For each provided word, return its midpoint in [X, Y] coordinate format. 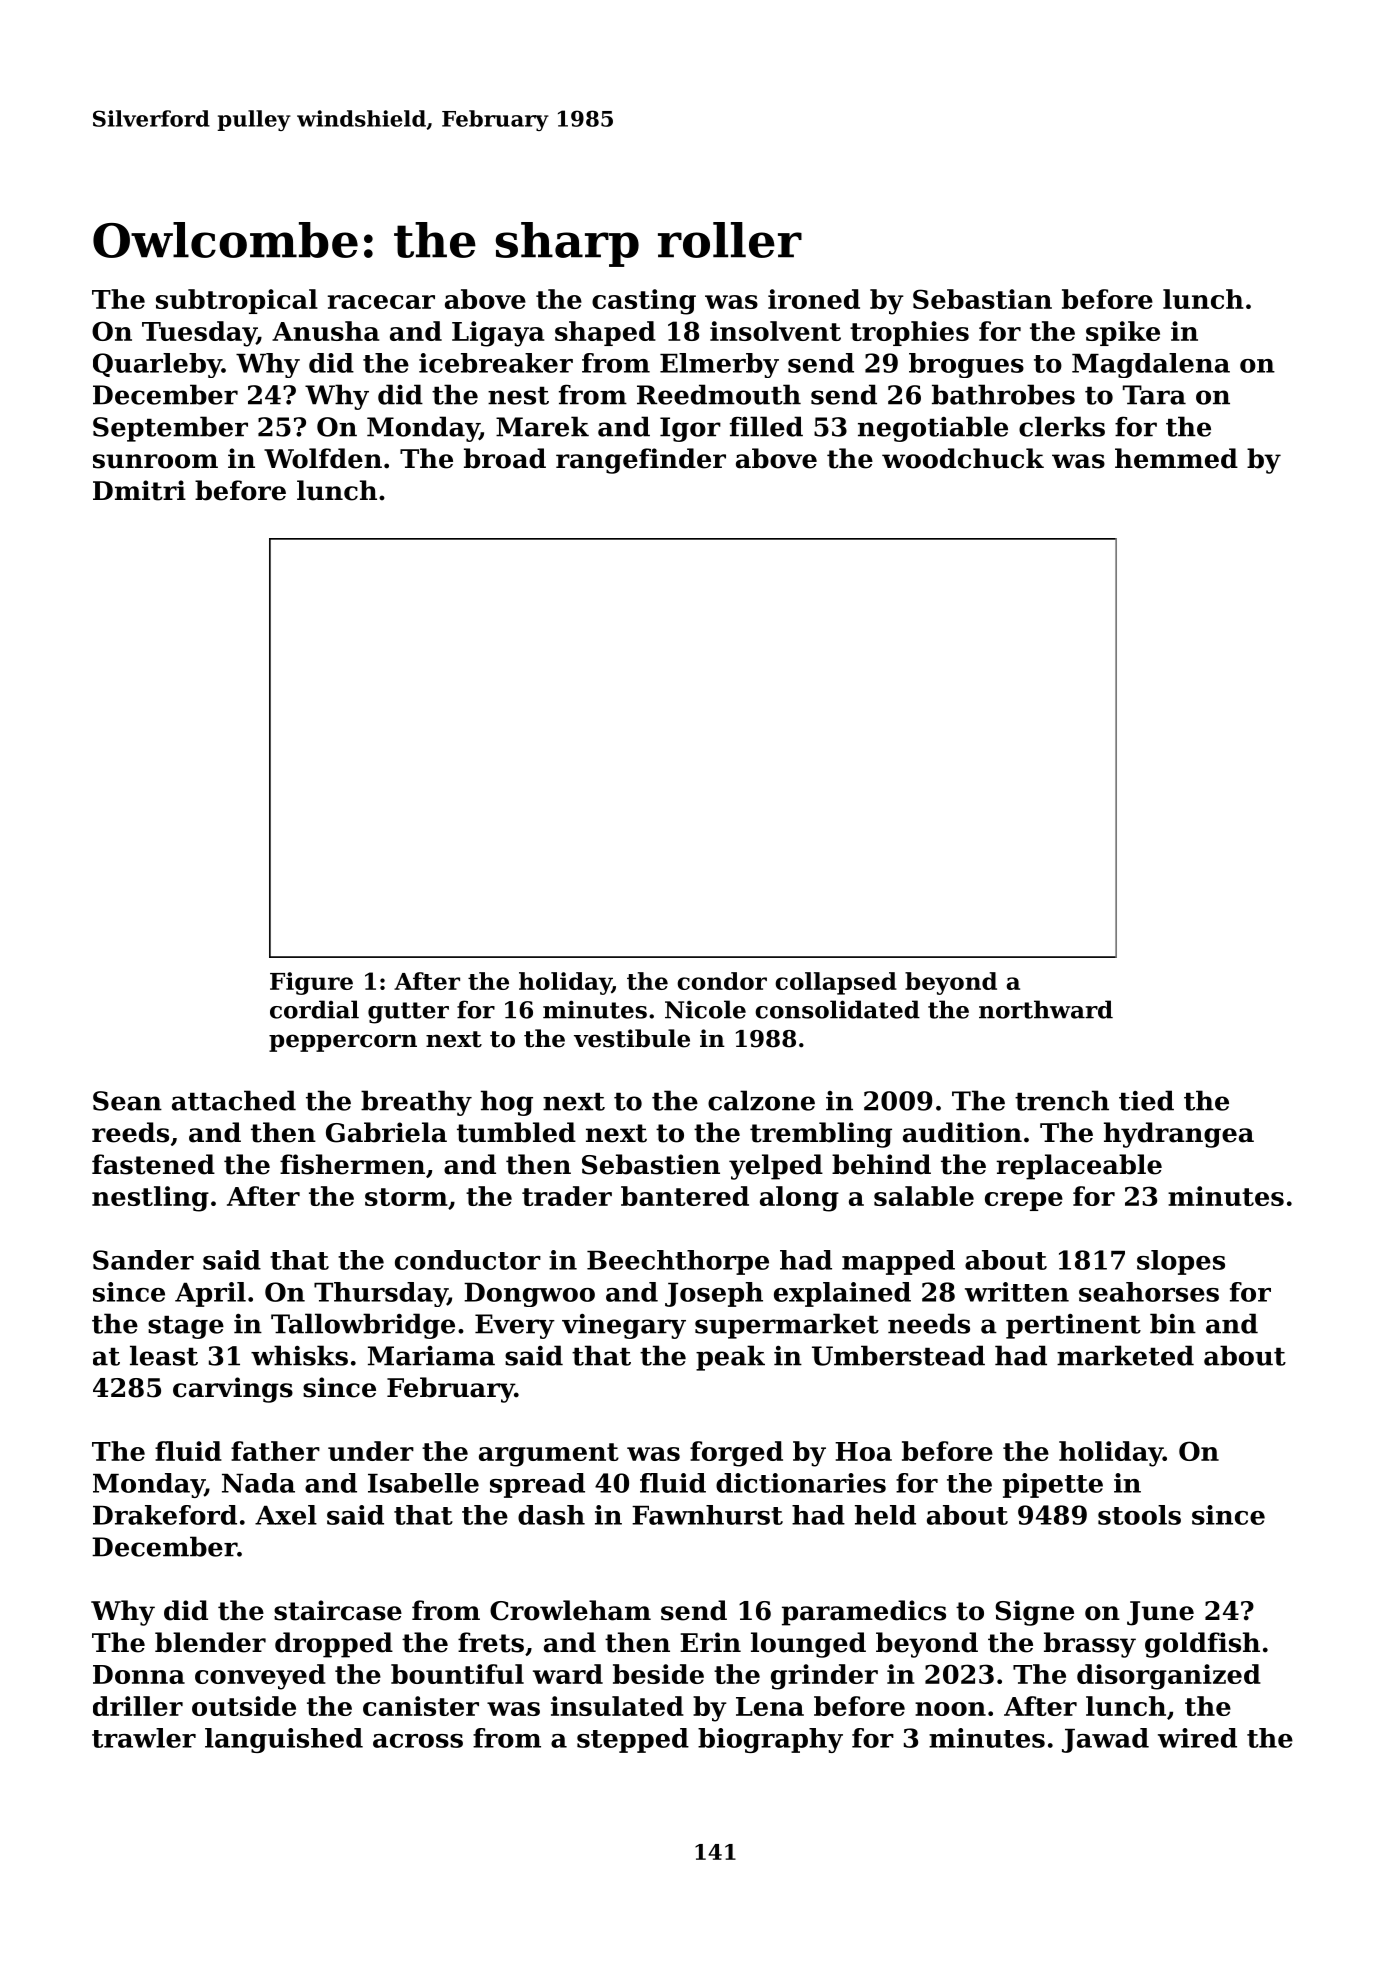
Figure [311, 983]
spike [1123, 333]
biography [770, 1740]
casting [644, 302]
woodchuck [963, 458]
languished [284, 1740]
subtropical [237, 301]
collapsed [836, 983]
